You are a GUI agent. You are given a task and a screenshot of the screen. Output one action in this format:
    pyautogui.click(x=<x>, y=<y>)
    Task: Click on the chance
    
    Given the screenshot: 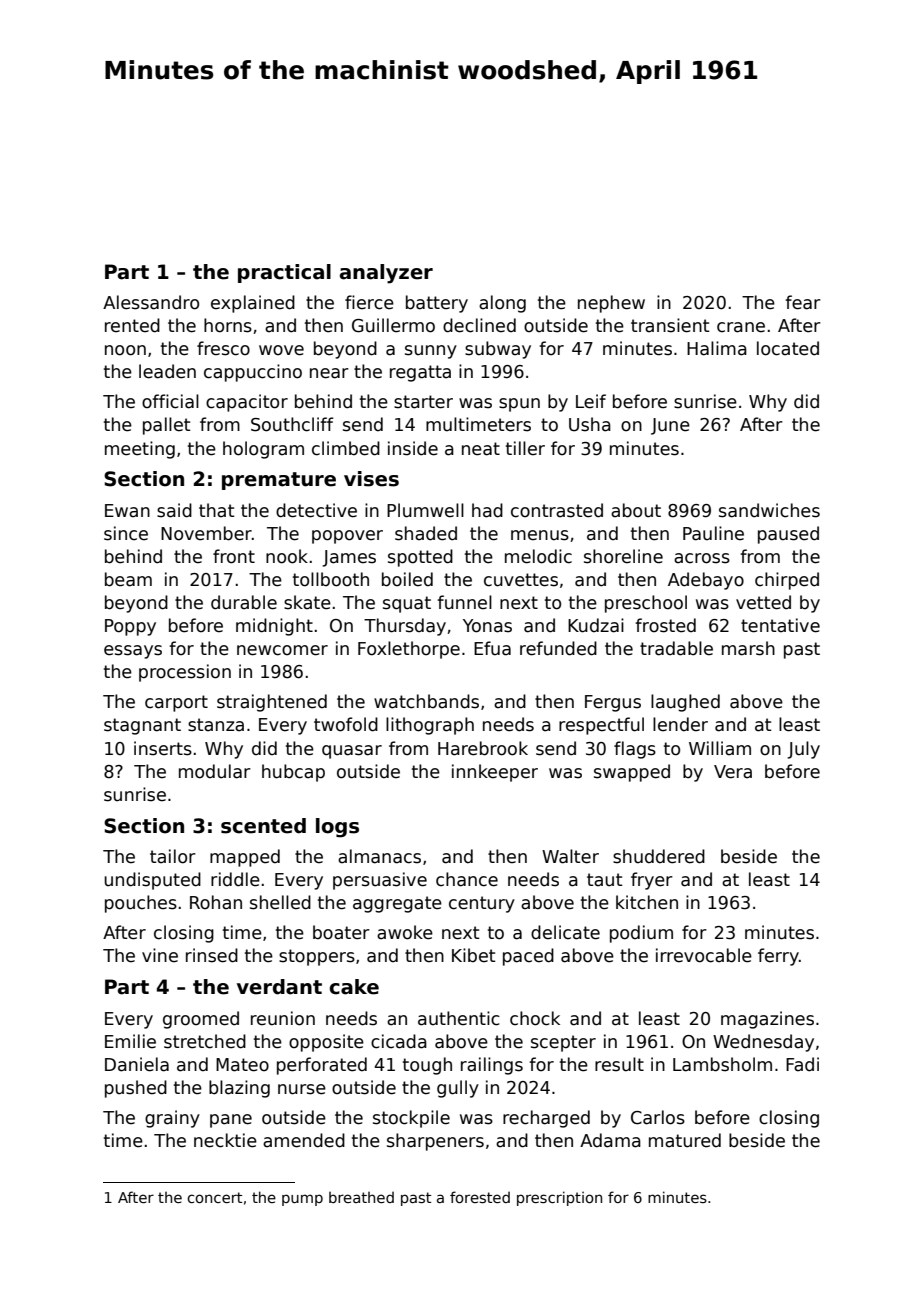 What is the action you would take?
    pyautogui.click(x=467, y=879)
